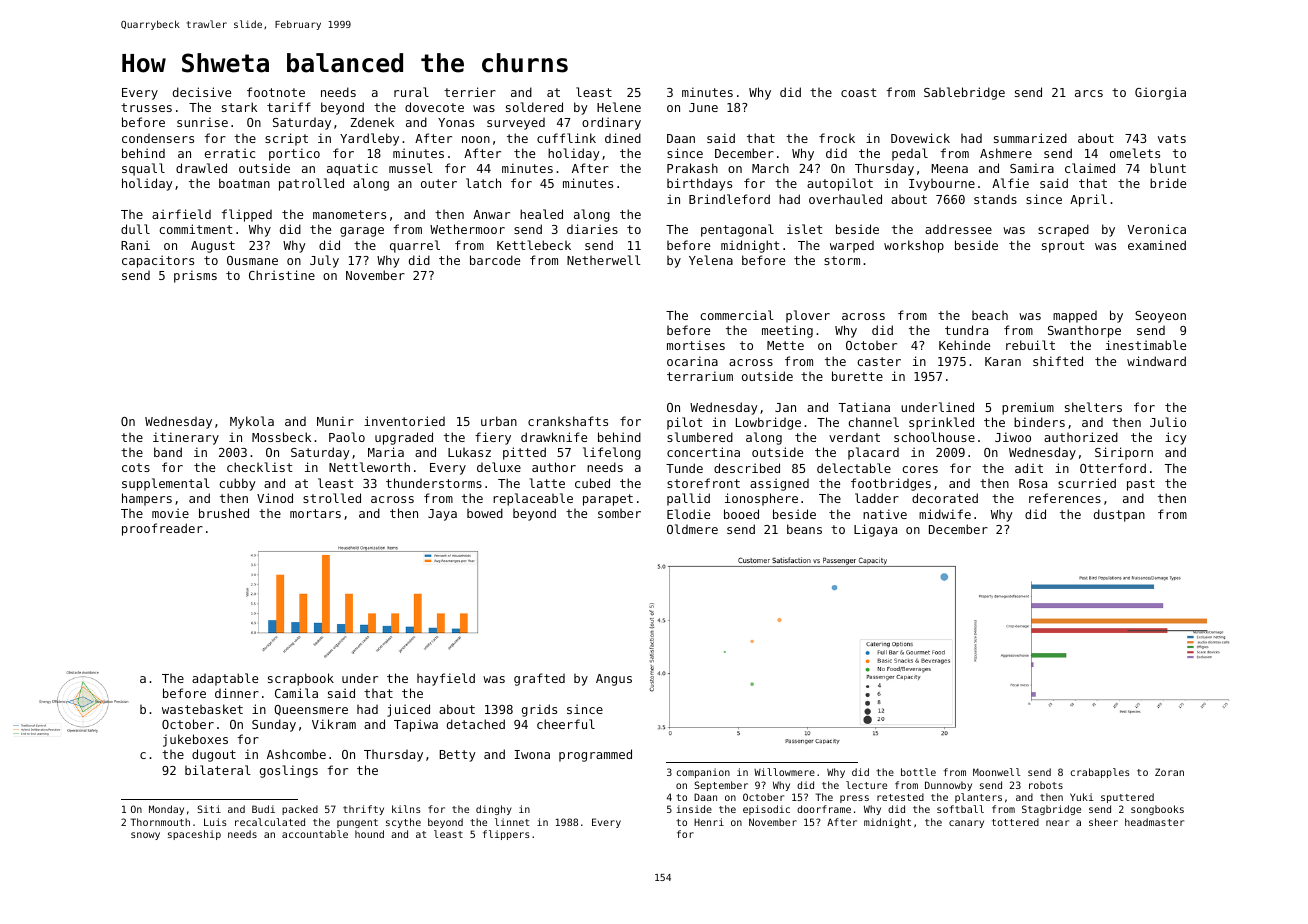 The image size is (1308, 924). What do you see at coordinates (218, 770) in the screenshot?
I see `bilateral` at bounding box center [218, 770].
